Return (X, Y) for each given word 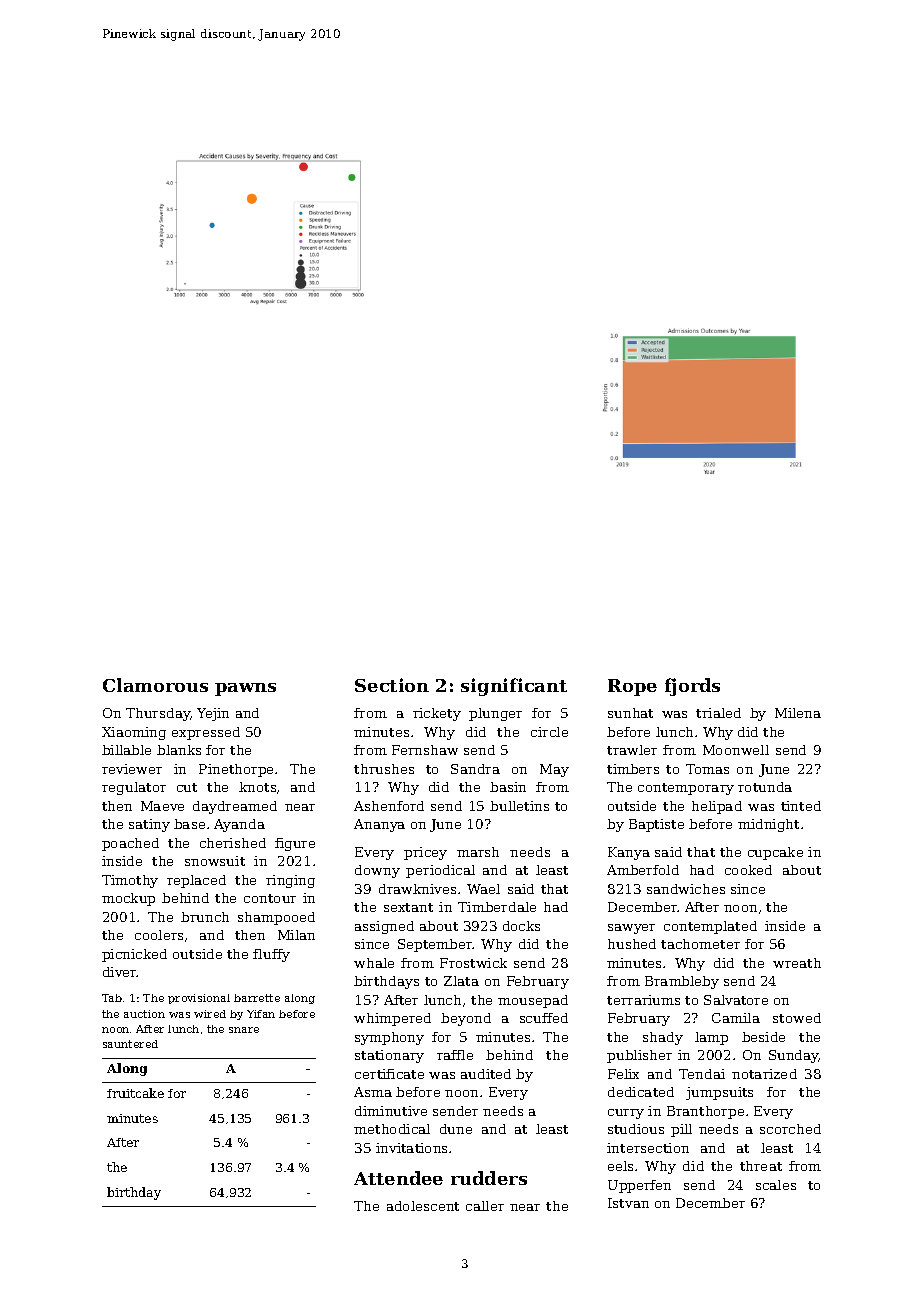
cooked (748, 870)
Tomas (707, 769)
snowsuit (215, 861)
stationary (389, 1056)
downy (377, 871)
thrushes (384, 769)
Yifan (261, 1014)
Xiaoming (134, 733)
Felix (623, 1074)
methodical (392, 1129)
